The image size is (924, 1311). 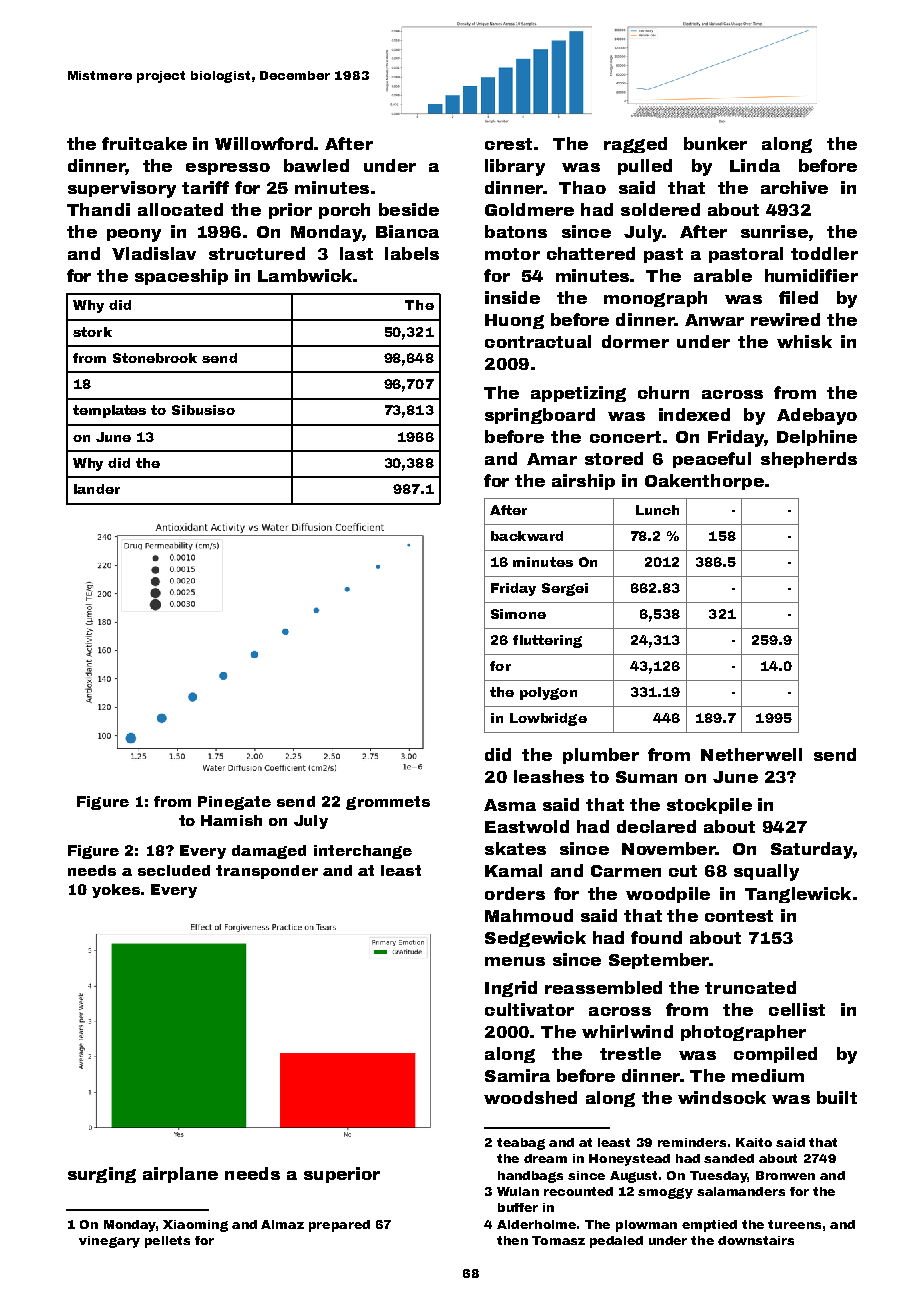 What do you see at coordinates (512, 254) in the image?
I see `motor` at bounding box center [512, 254].
